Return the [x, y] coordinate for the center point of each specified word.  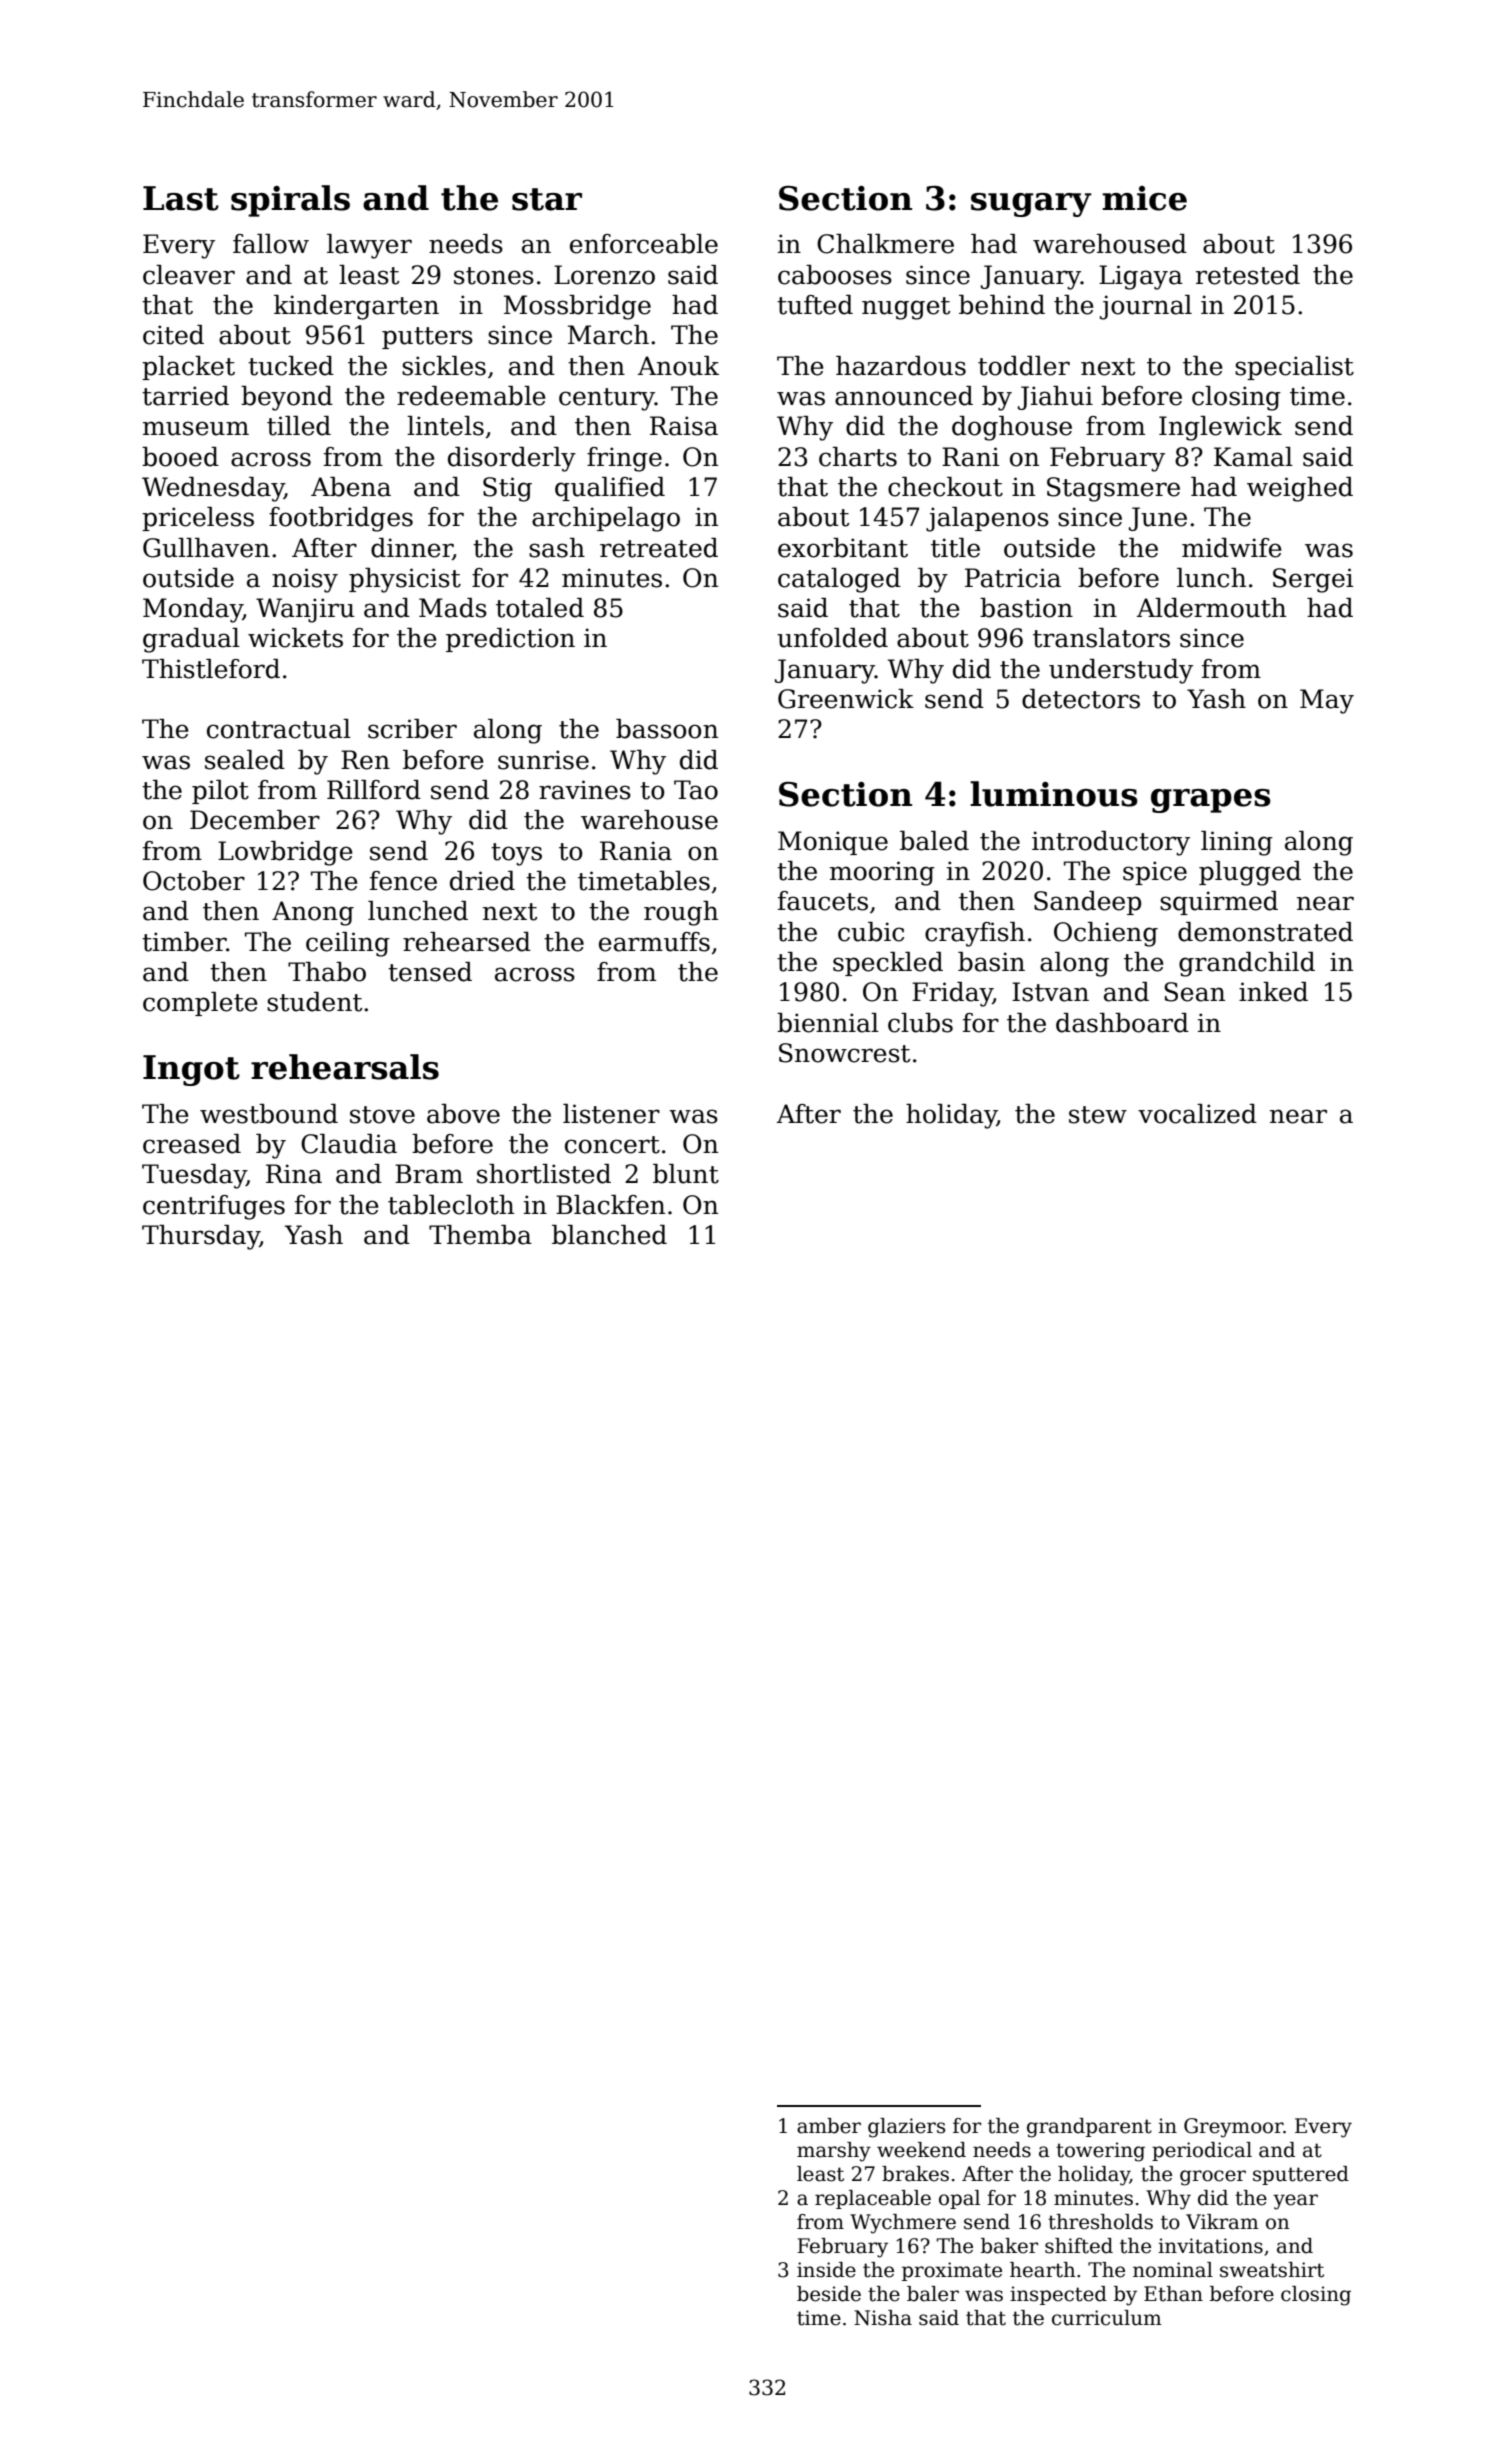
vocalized [1197, 1114]
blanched [609, 1235]
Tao [696, 790]
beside [829, 2294]
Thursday [201, 1237]
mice [1144, 198]
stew [1098, 1115]
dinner [412, 548]
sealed [245, 760]
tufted [815, 305]
